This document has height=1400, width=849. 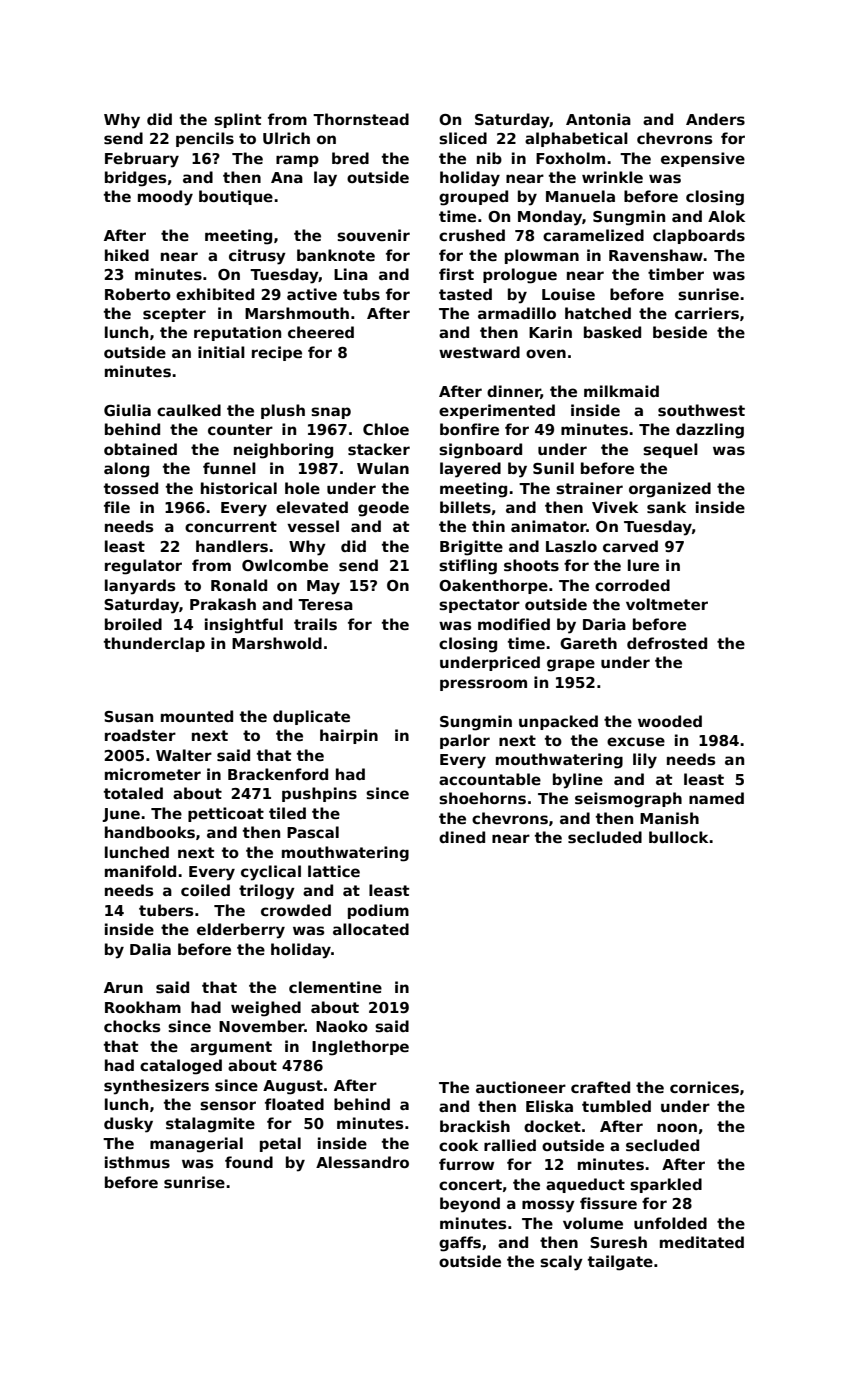 I want to click on bonfire, so click(x=469, y=429).
